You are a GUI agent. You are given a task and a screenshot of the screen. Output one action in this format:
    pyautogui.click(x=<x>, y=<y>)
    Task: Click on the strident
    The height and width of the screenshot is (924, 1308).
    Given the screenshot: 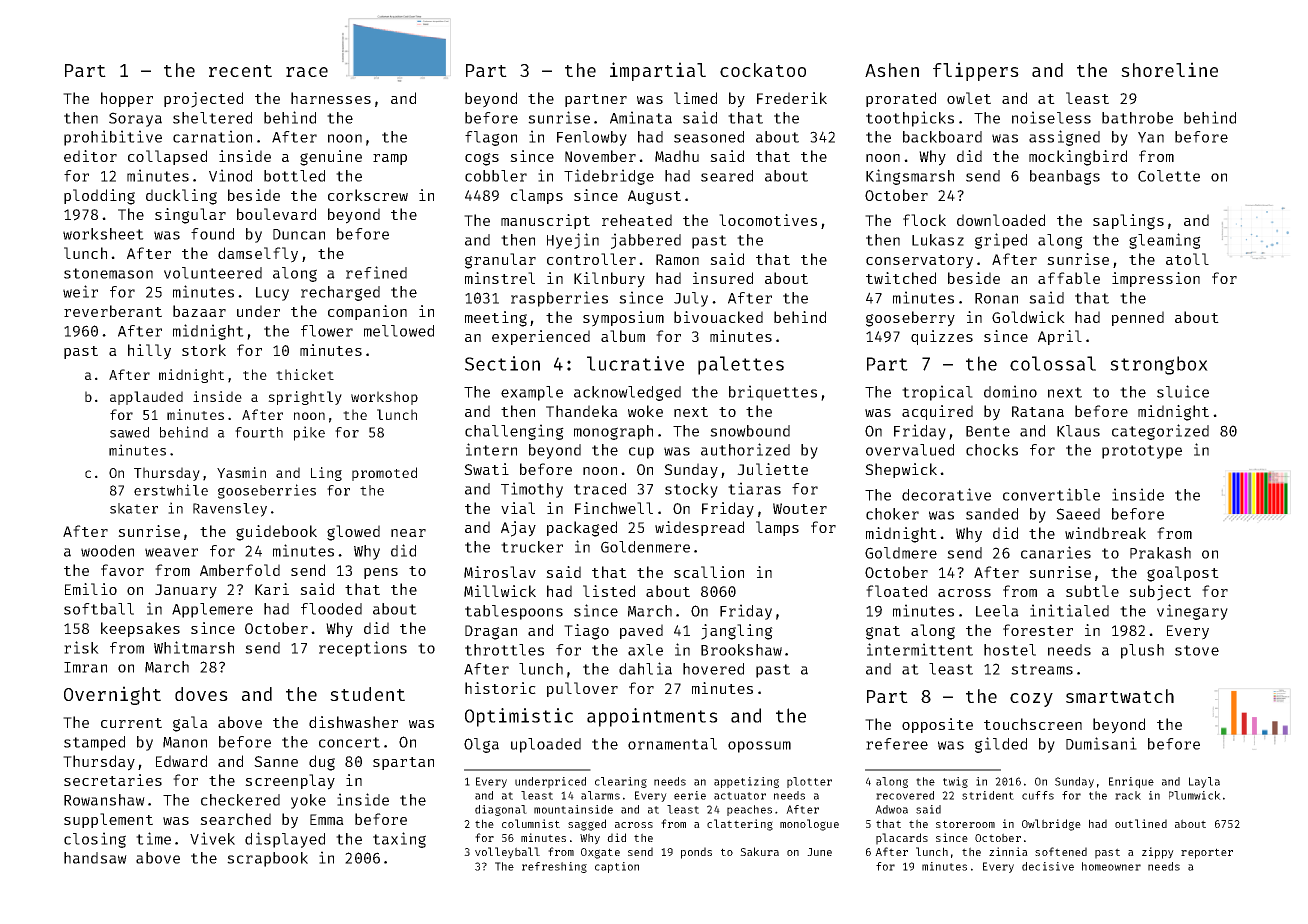 What is the action you would take?
    pyautogui.click(x=988, y=795)
